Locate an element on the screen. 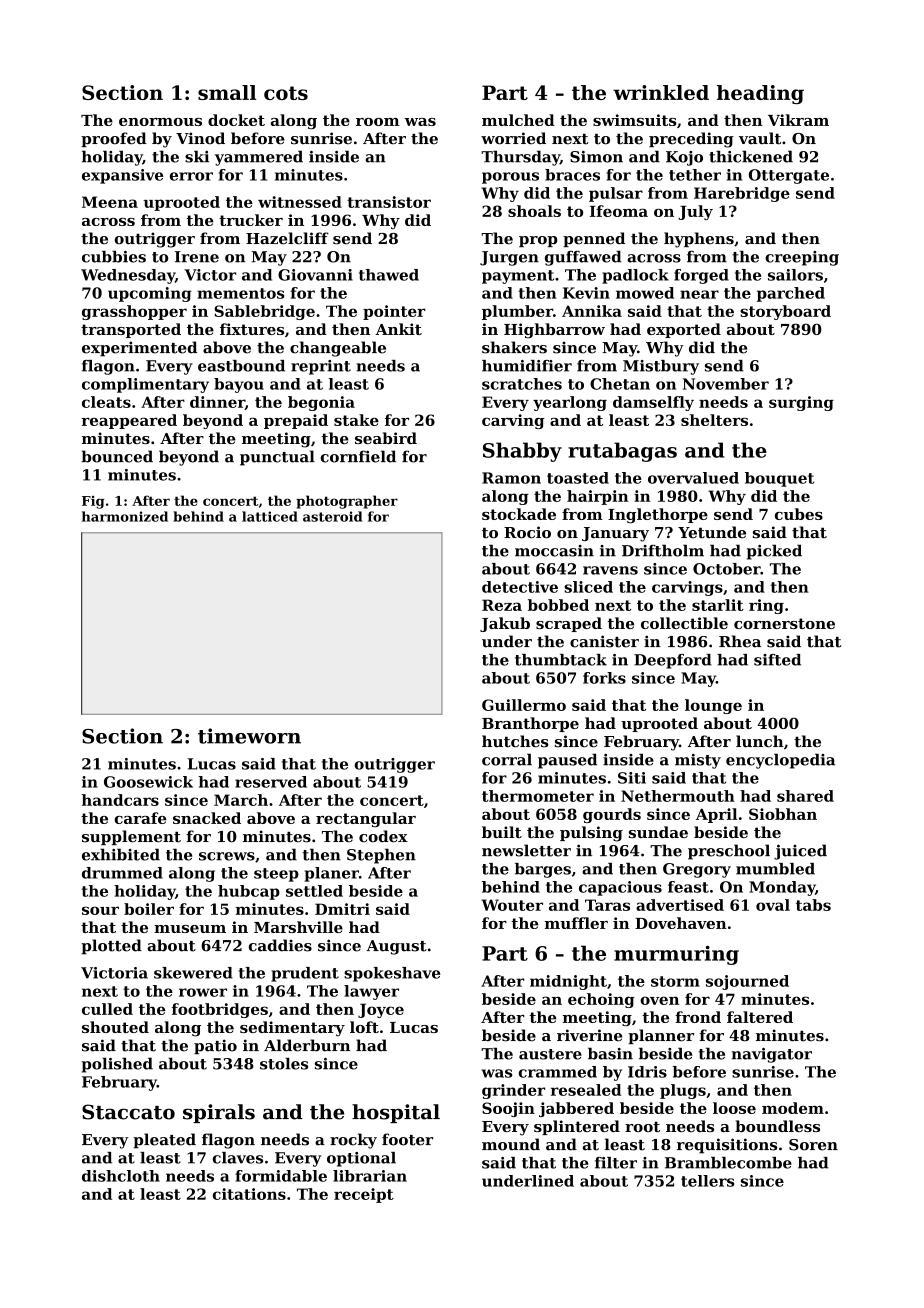 The height and width of the screenshot is (1308, 924). cots is located at coordinates (286, 93).
